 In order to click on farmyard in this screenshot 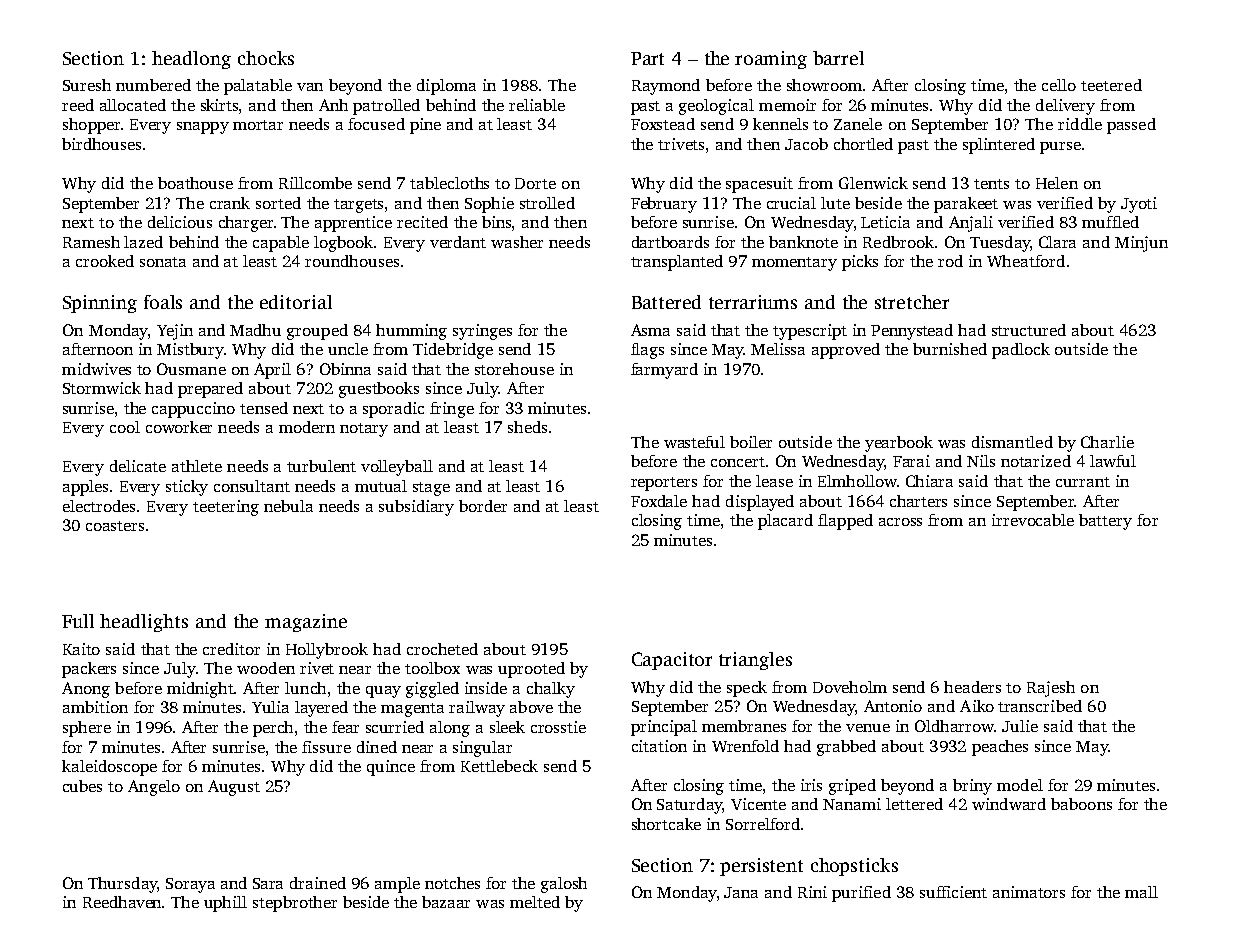, I will do `click(664, 371)`.
